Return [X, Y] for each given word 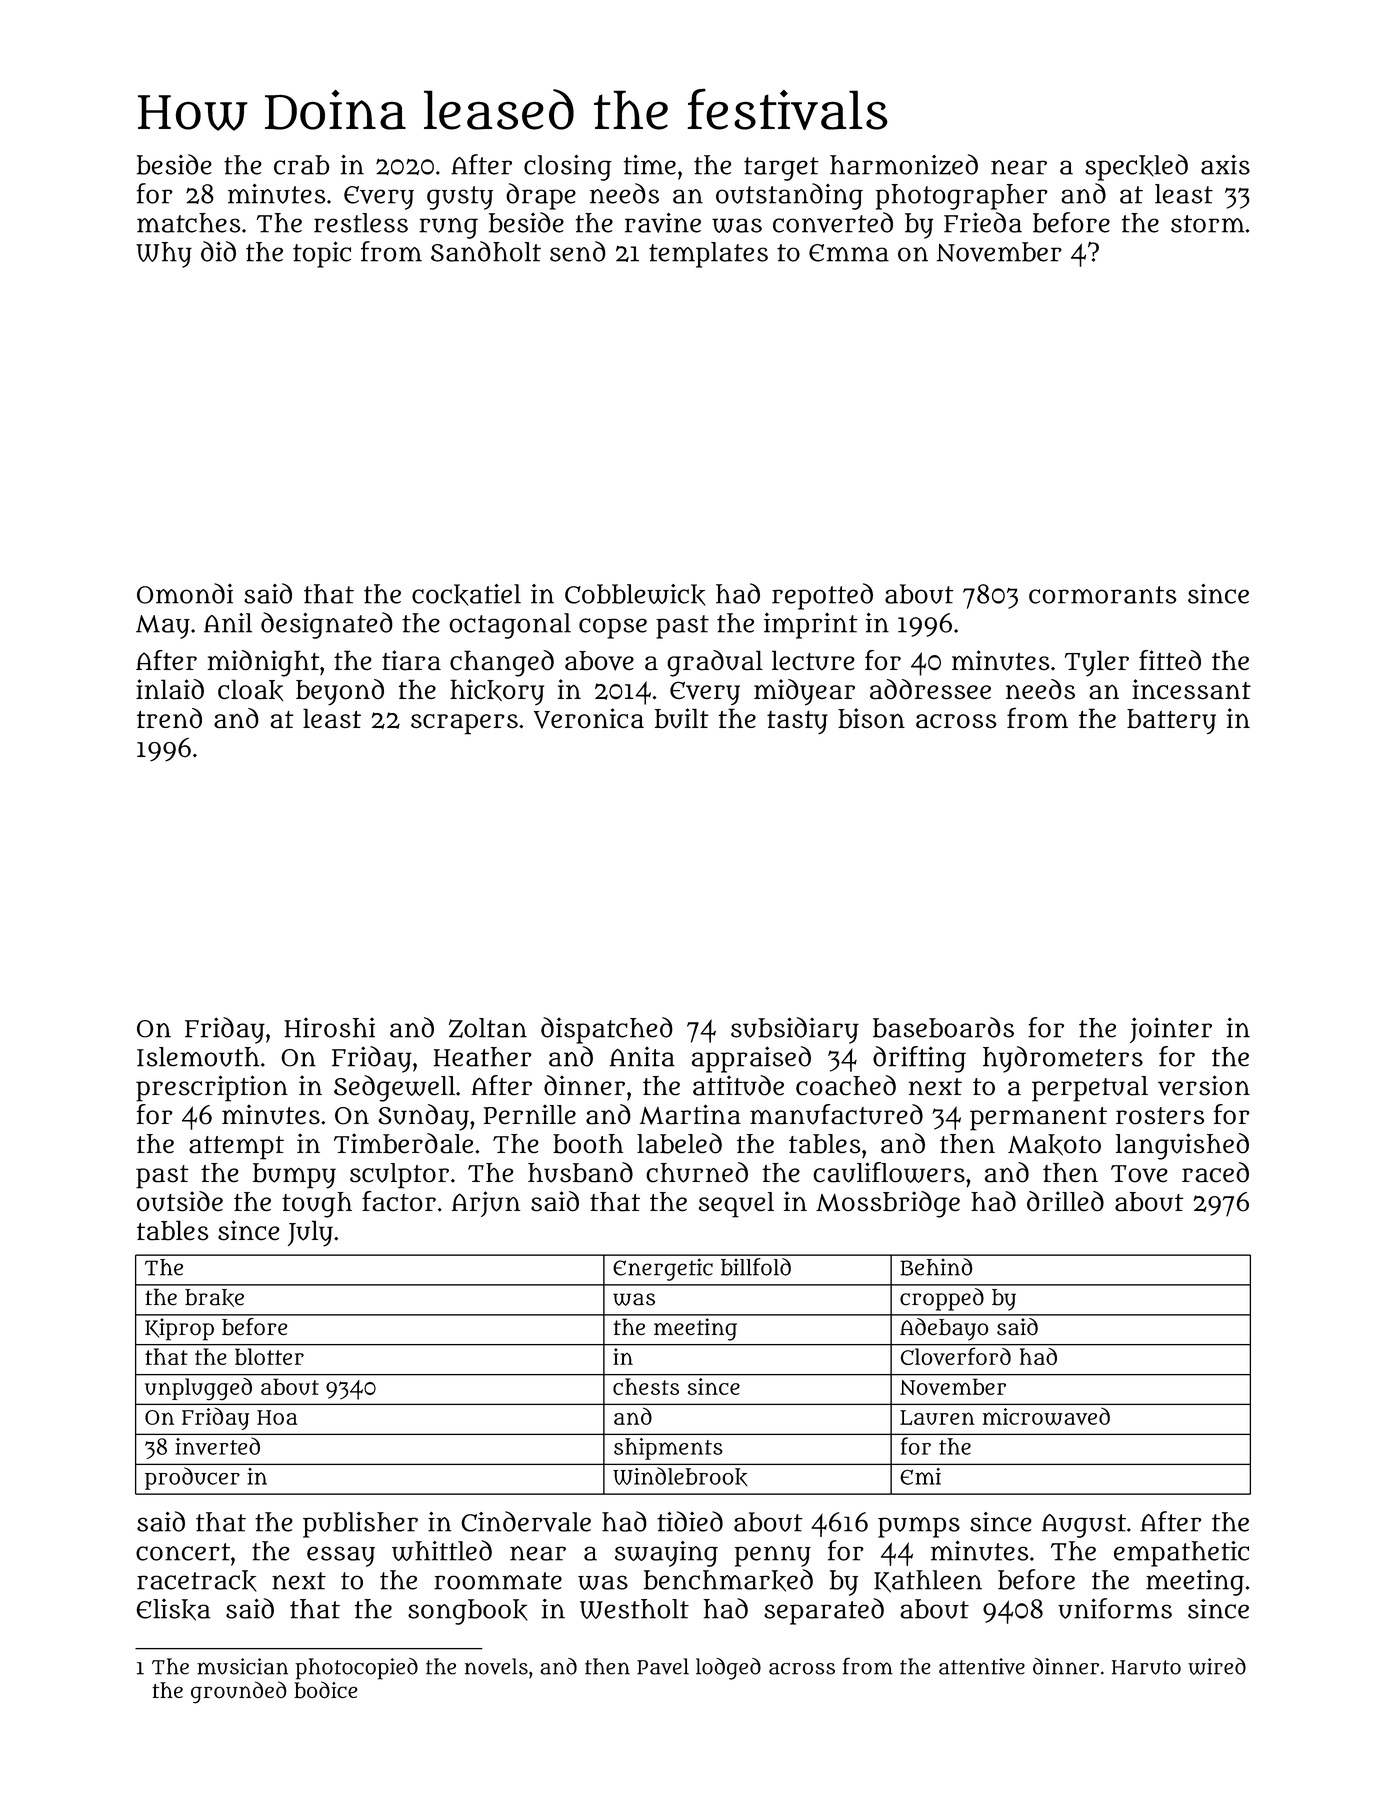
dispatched [607, 1030]
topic [322, 254]
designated [327, 625]
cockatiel [466, 595]
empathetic [1181, 1554]
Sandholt [486, 251]
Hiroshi [329, 1028]
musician [242, 1666]
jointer [1171, 1030]
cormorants [1103, 595]
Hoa [277, 1417]
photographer [962, 197]
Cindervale [526, 1521]
